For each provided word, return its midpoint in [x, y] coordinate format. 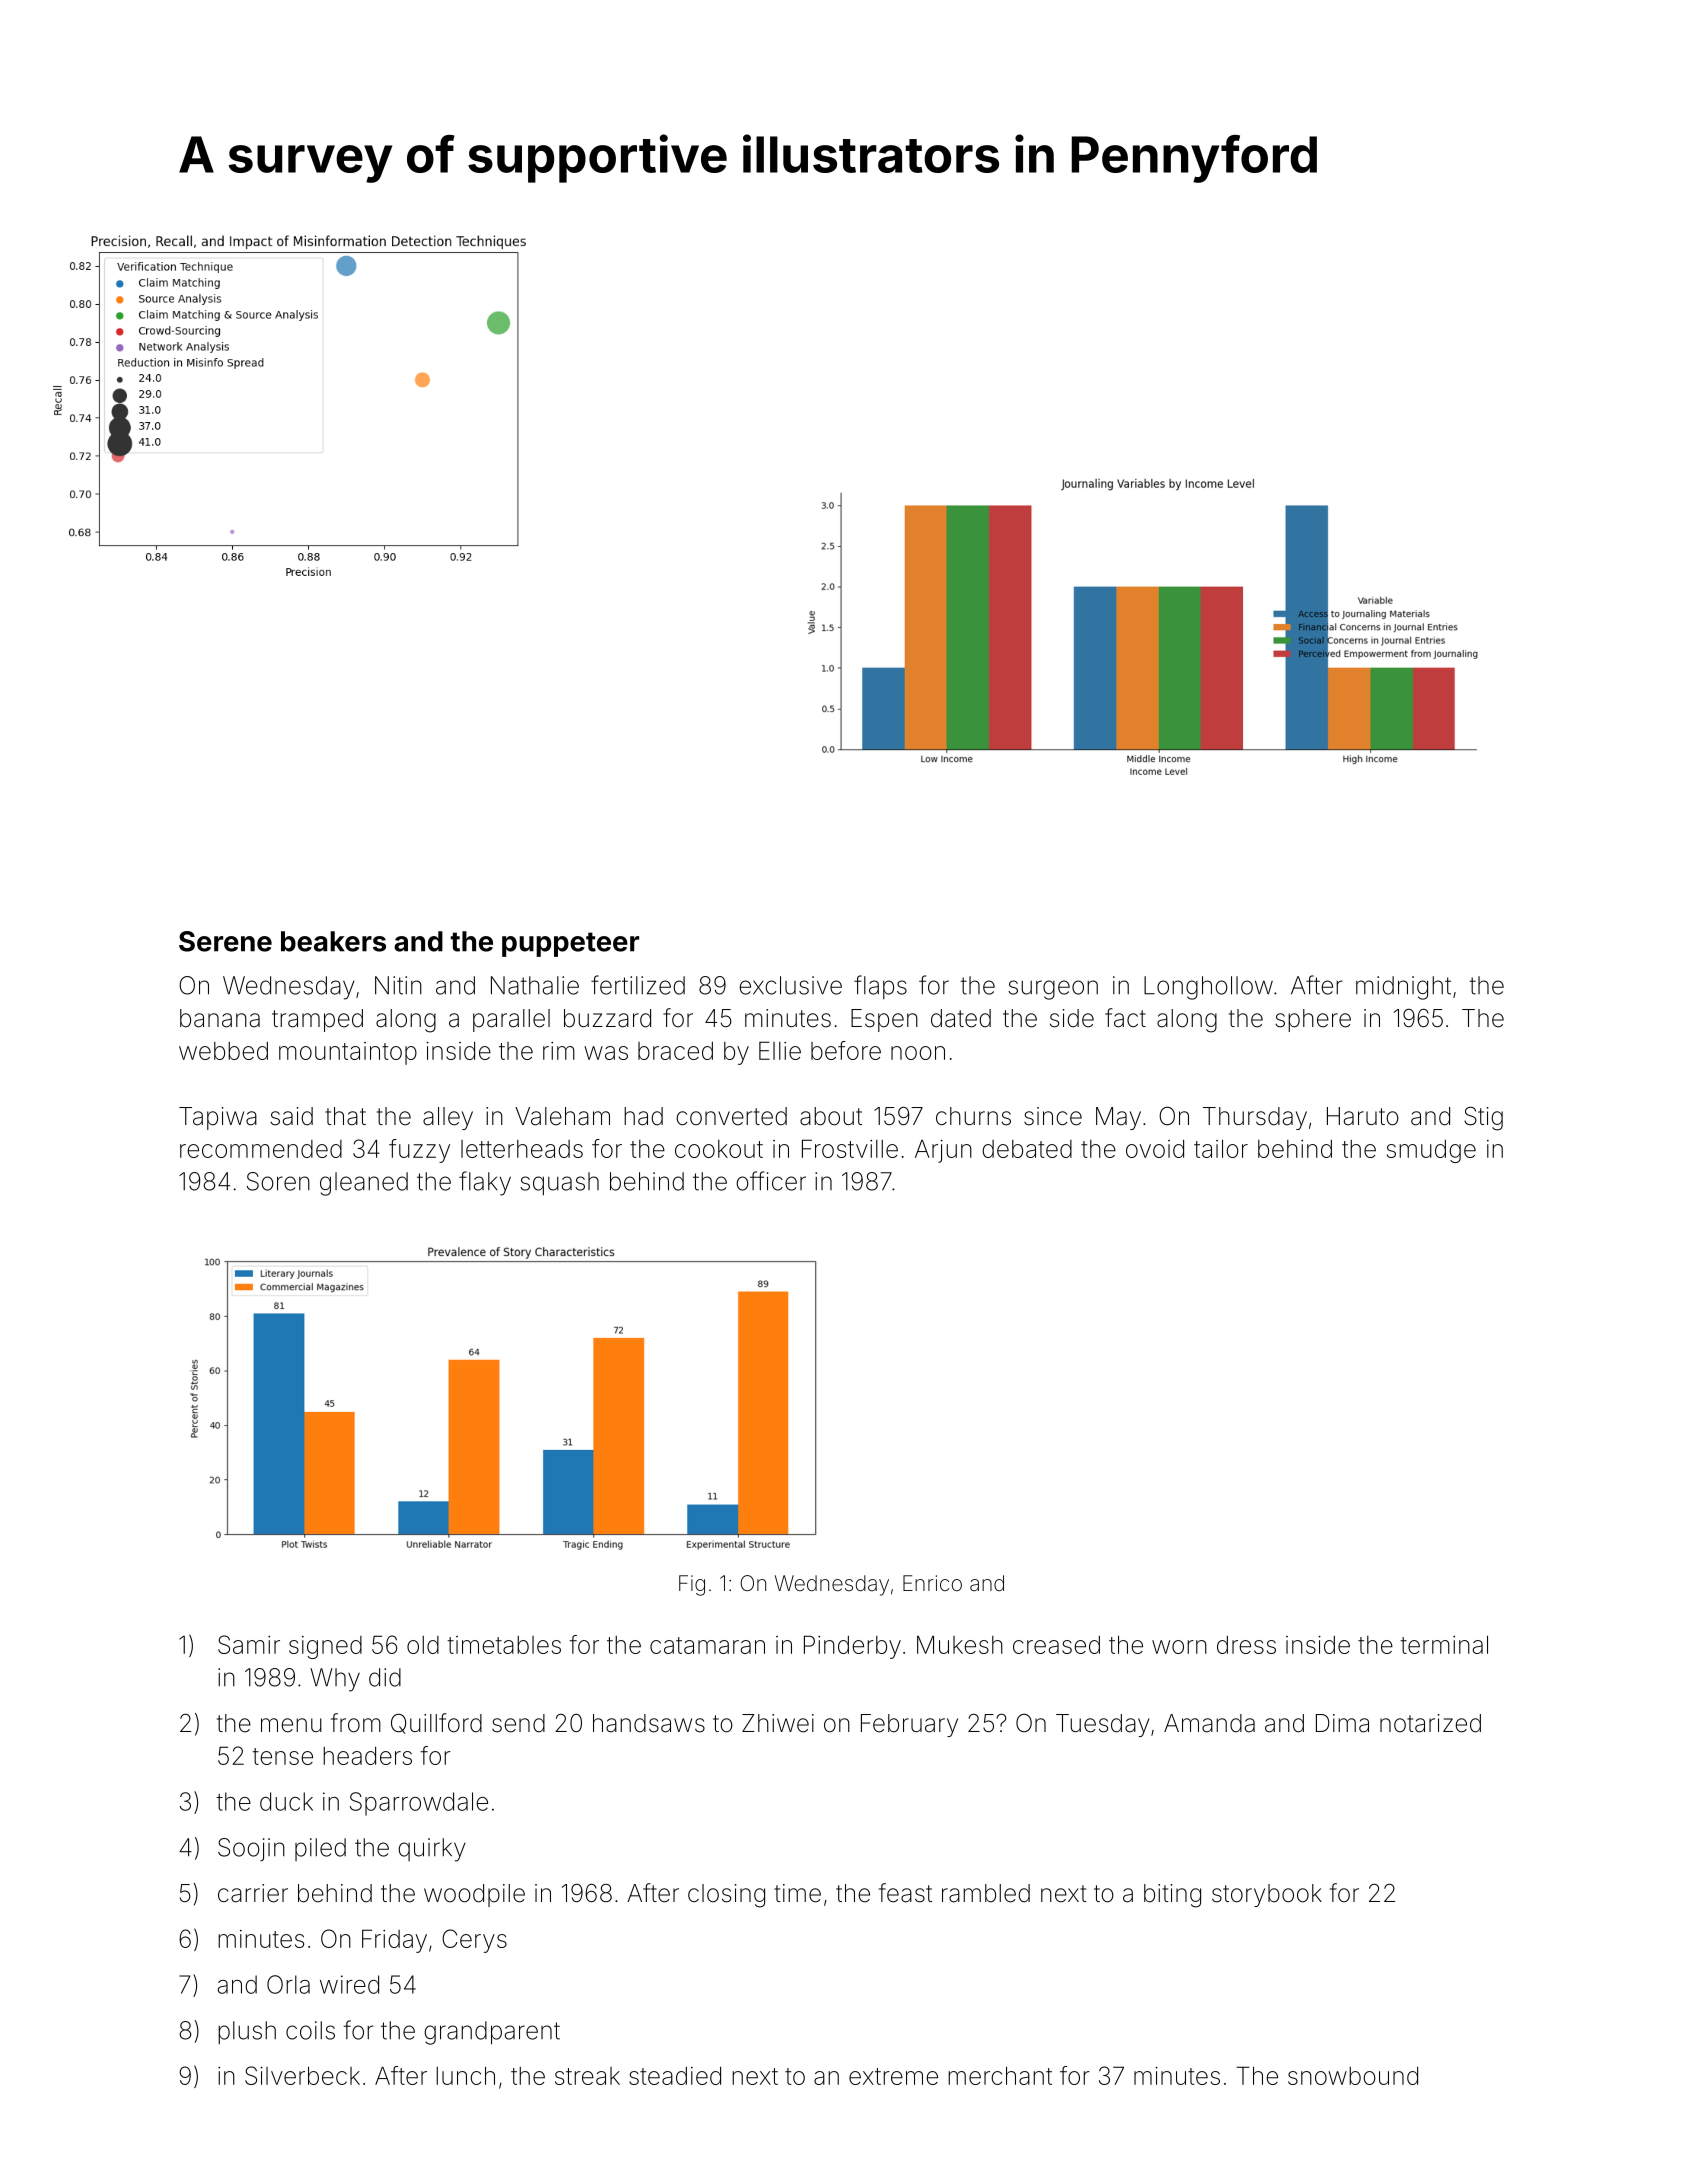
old [423, 1645]
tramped [317, 1020]
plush [247, 2032]
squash [559, 1184]
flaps [880, 987]
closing [726, 1896]
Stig [1483, 1118]
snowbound [1353, 2076]
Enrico [932, 1583]
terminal [1444, 1644]
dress [1246, 1645]
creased [1056, 1645]
